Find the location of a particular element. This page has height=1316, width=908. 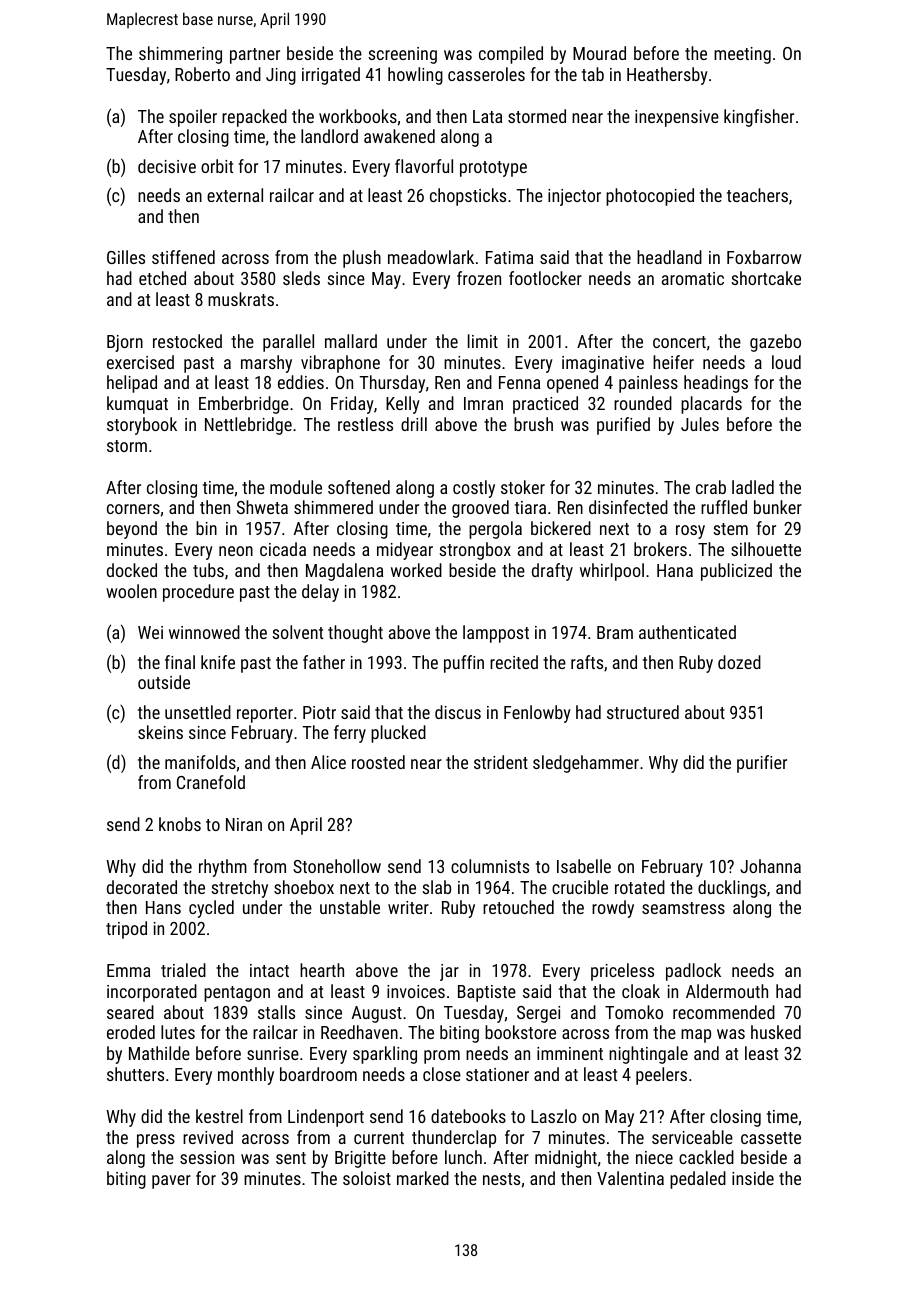

Heathersby is located at coordinates (667, 76).
